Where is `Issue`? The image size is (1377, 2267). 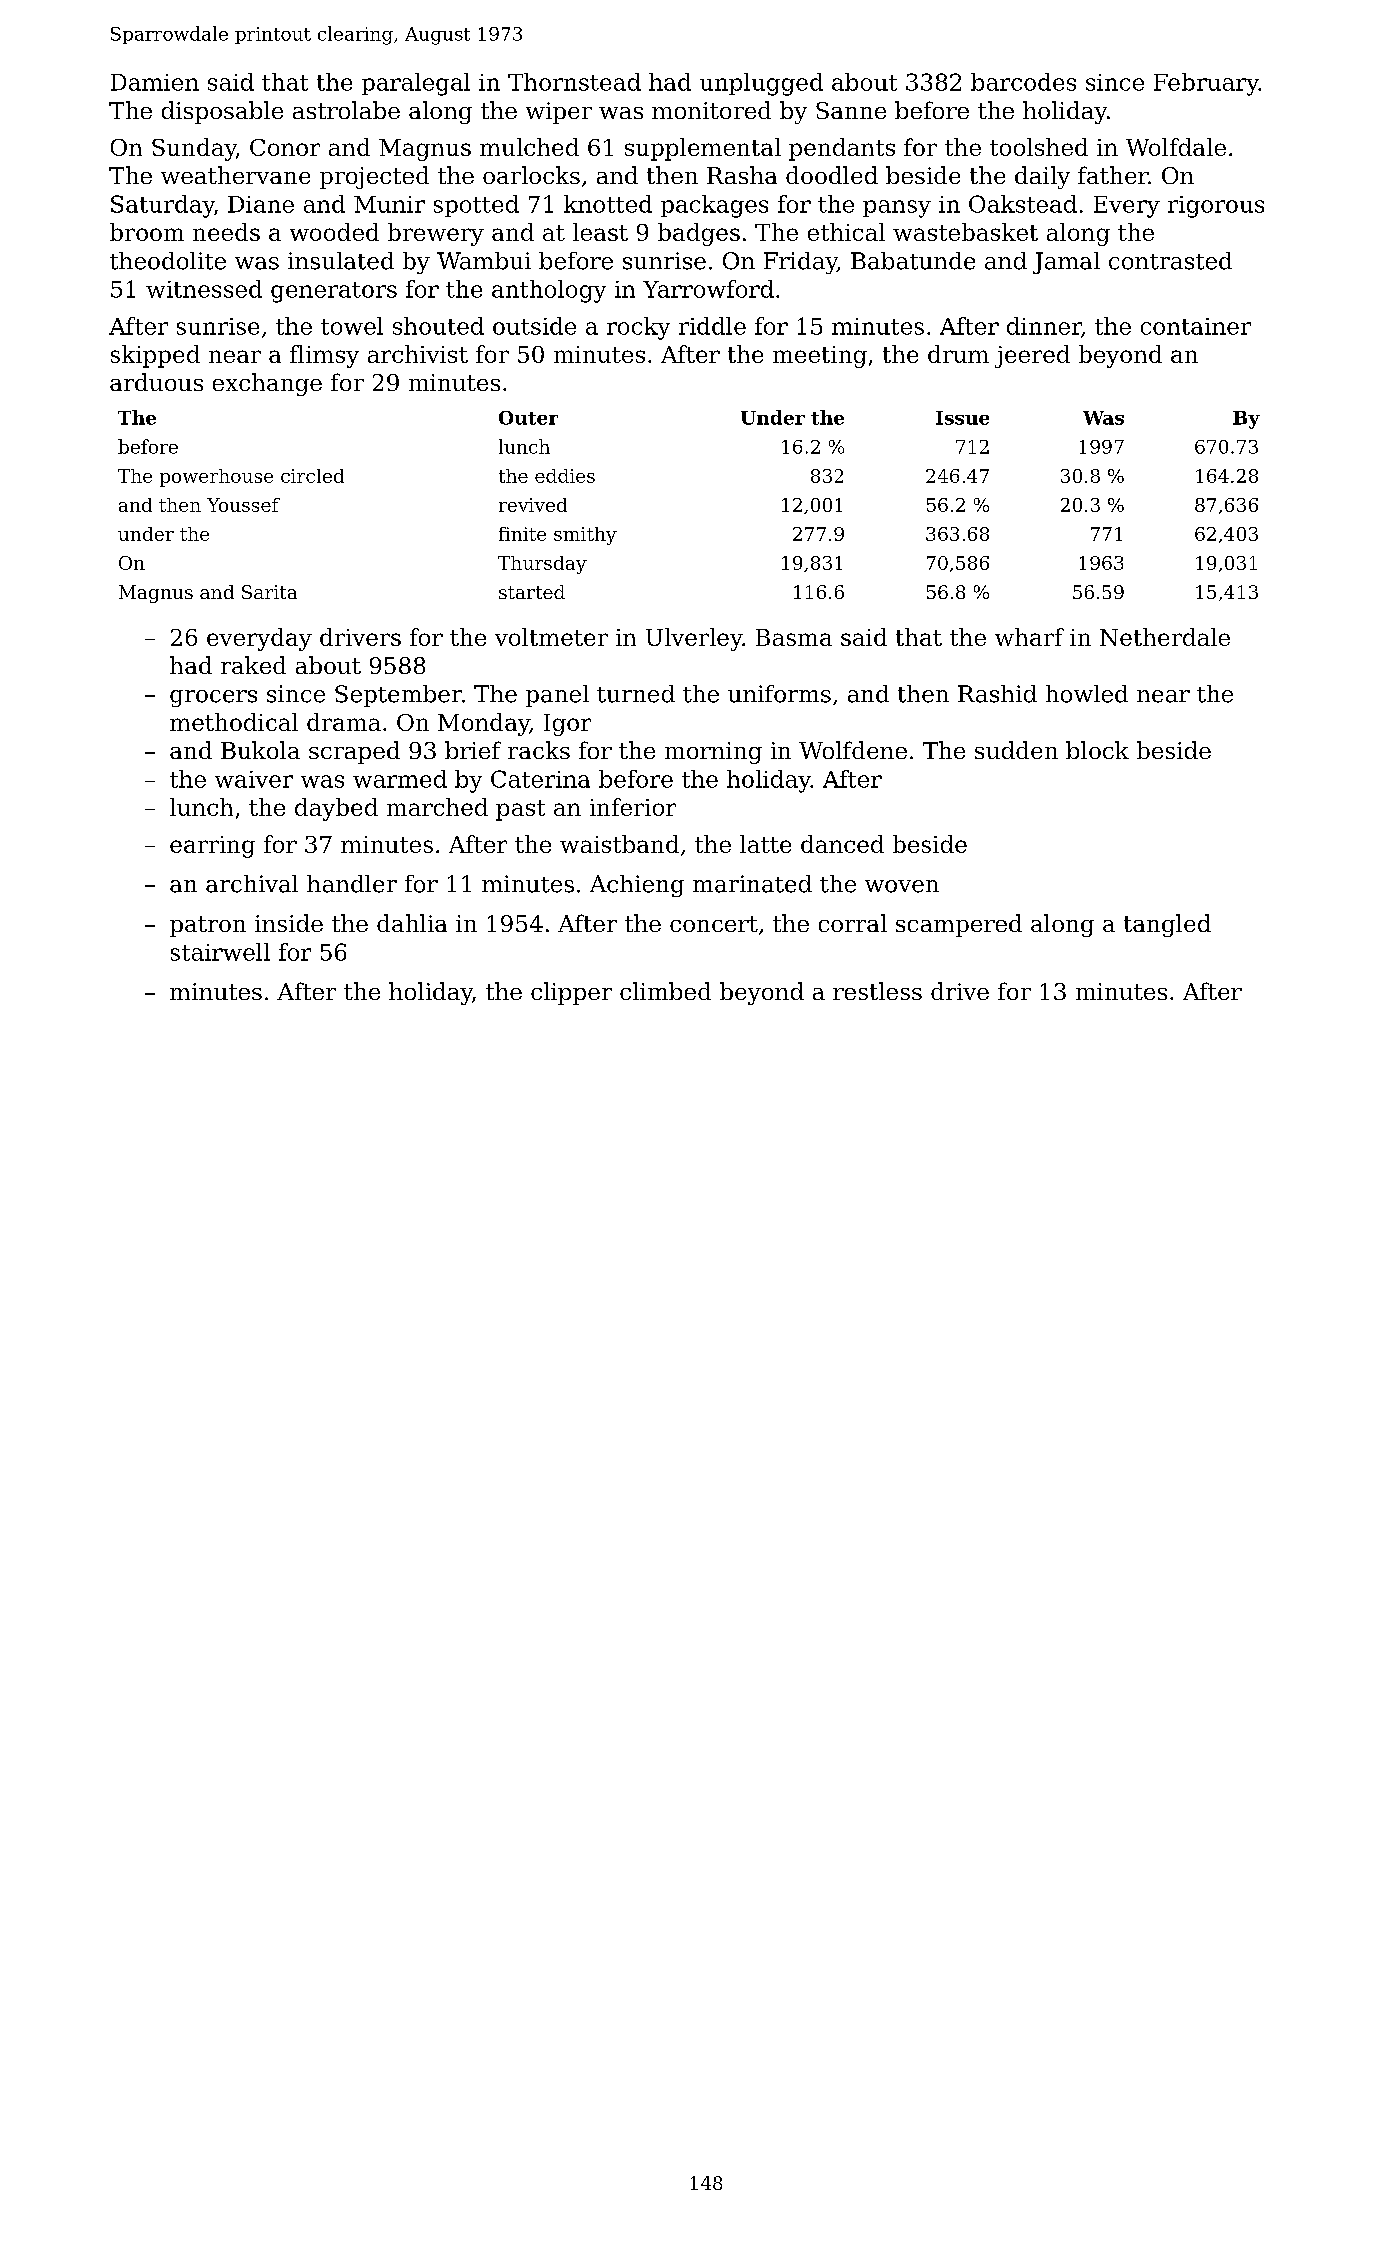 Issue is located at coordinates (962, 418).
